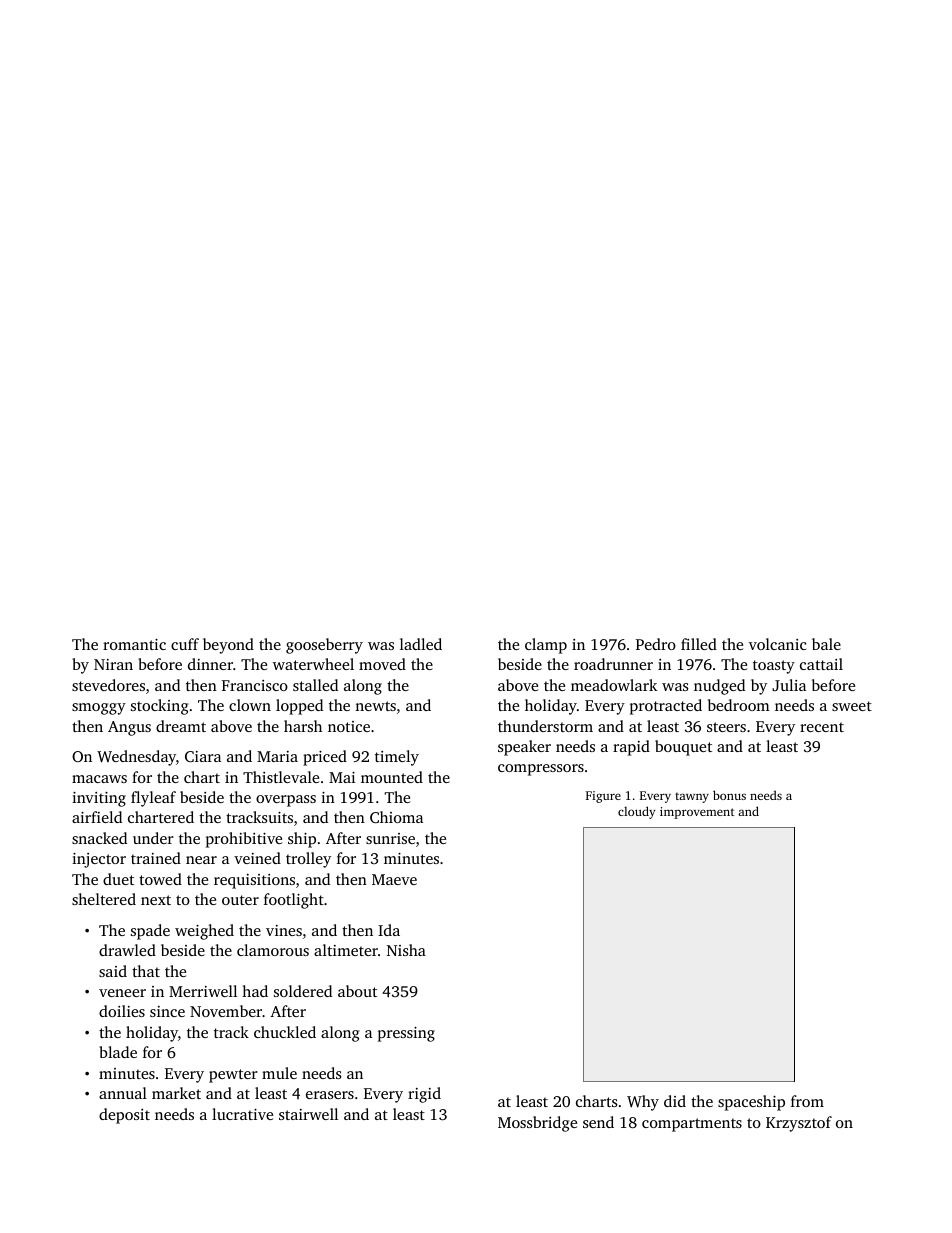 Image resolution: width=952 pixels, height=1233 pixels. Describe the element at coordinates (233, 1076) in the screenshot. I see `pewter` at that location.
